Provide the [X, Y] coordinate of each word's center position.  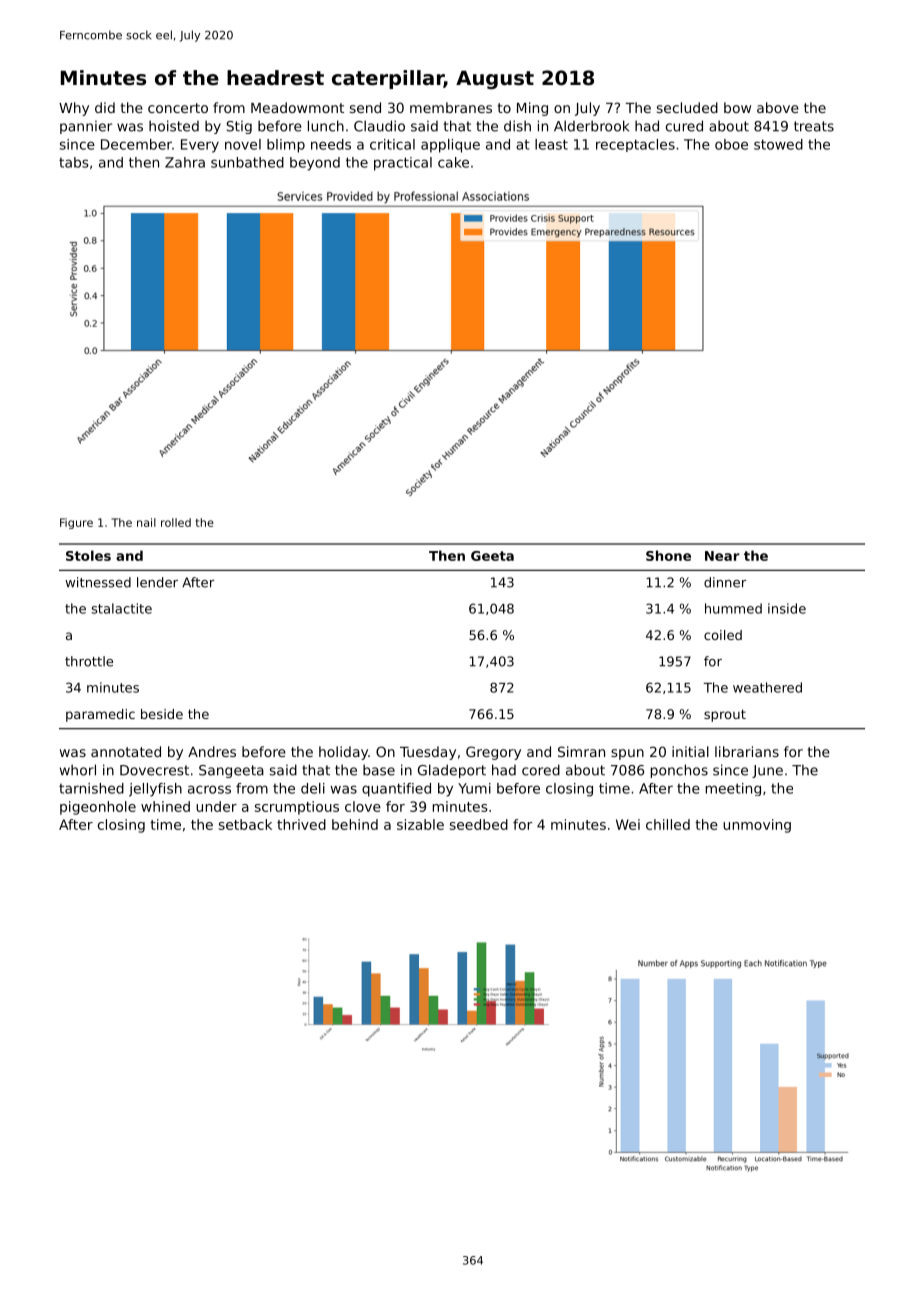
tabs [74, 162]
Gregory [493, 753]
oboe [731, 144]
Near [722, 556]
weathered [767, 687]
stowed [778, 144]
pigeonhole [98, 808]
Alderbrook [591, 126]
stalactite [121, 608]
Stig [239, 127]
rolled [176, 522]
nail [146, 522]
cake [453, 162]
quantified [396, 790]
